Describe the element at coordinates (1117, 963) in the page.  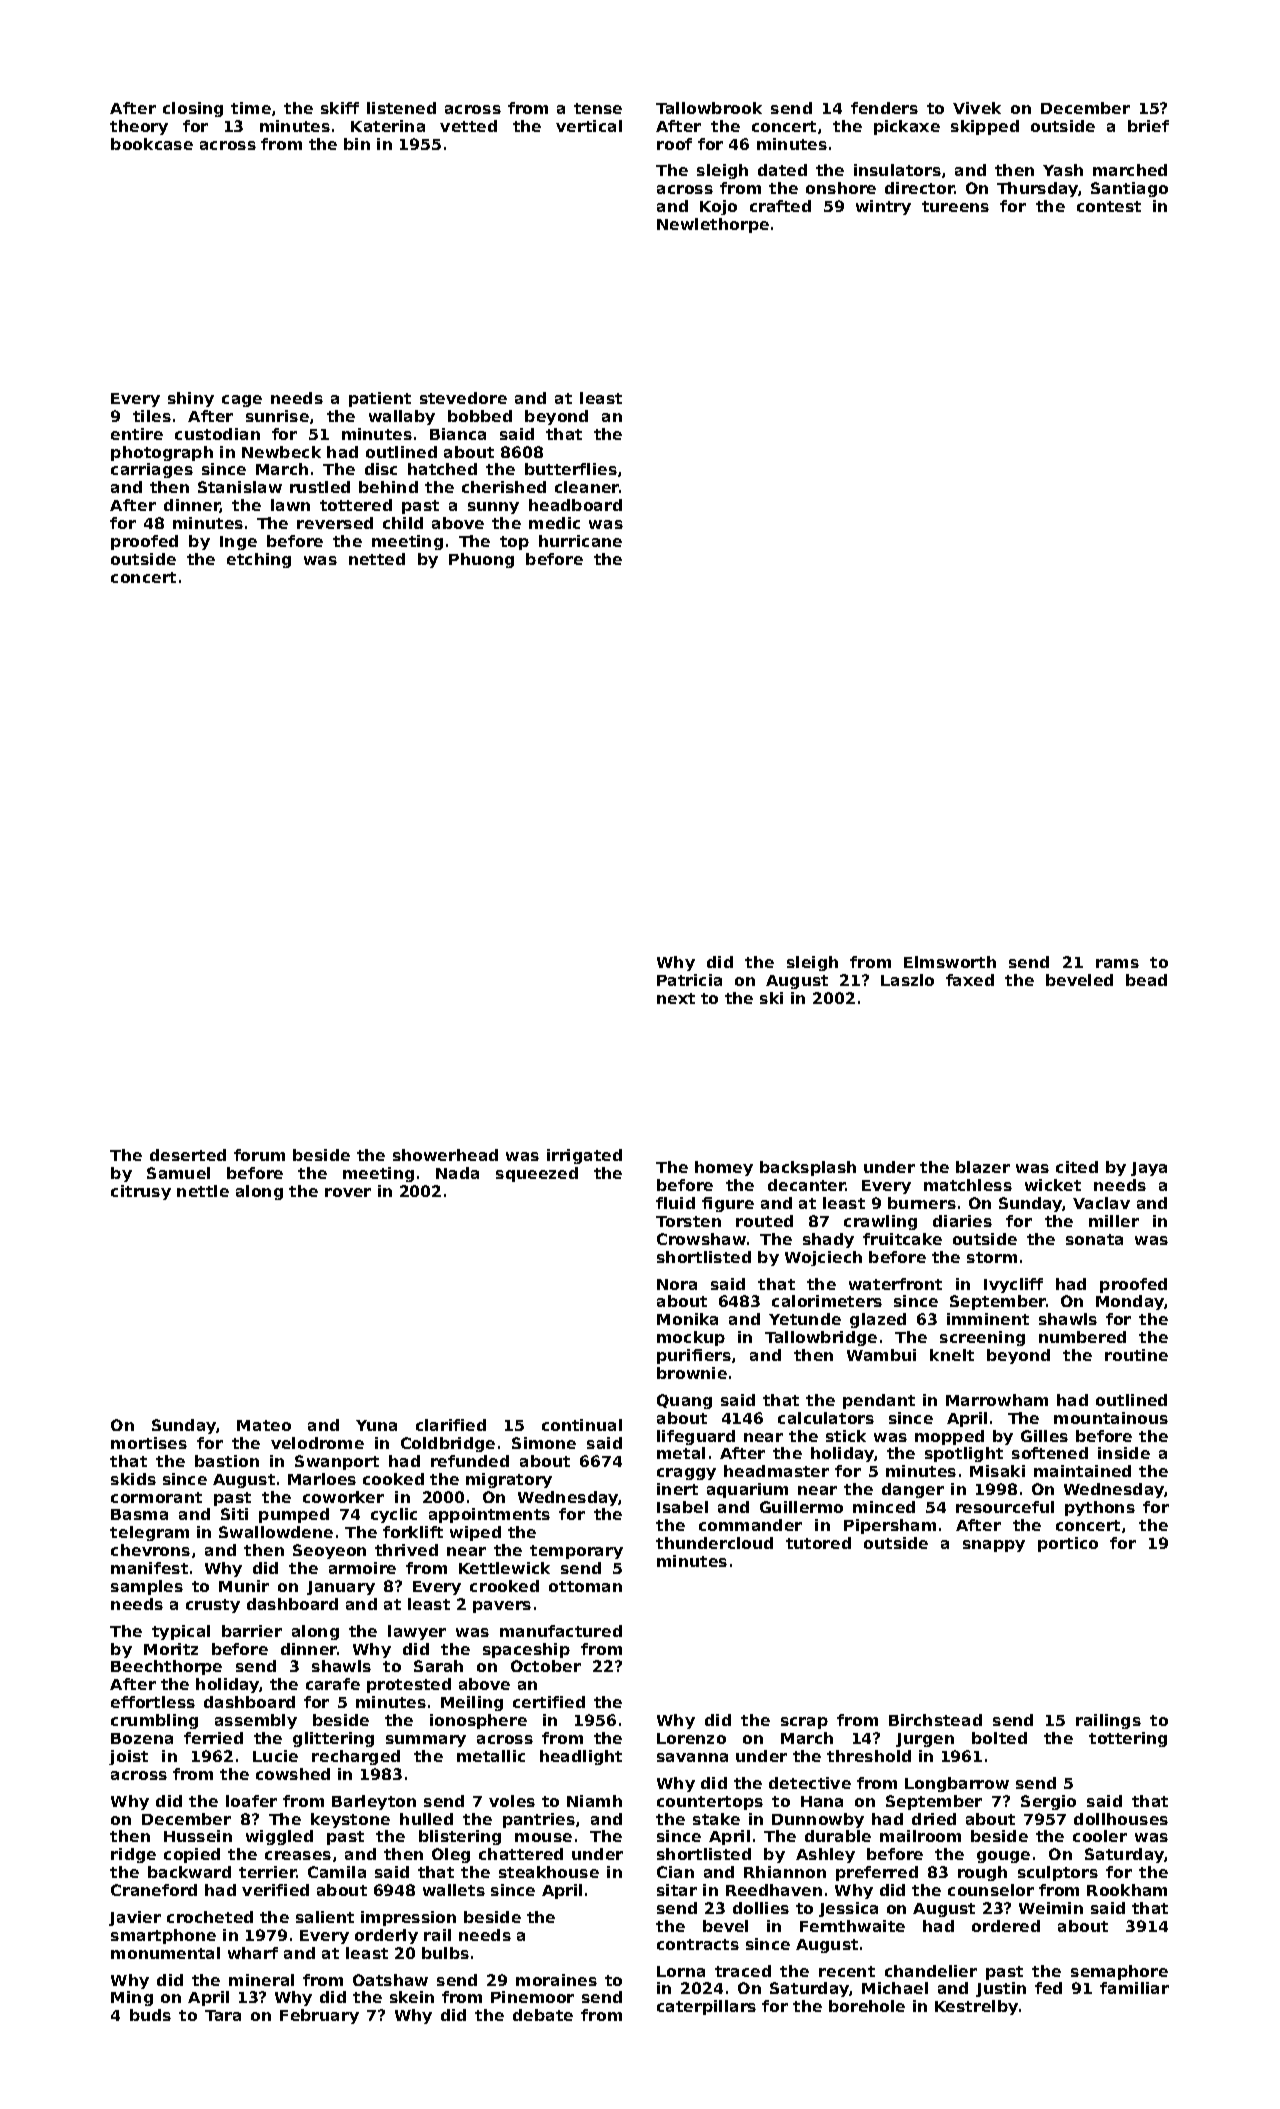
I see `rams` at that location.
